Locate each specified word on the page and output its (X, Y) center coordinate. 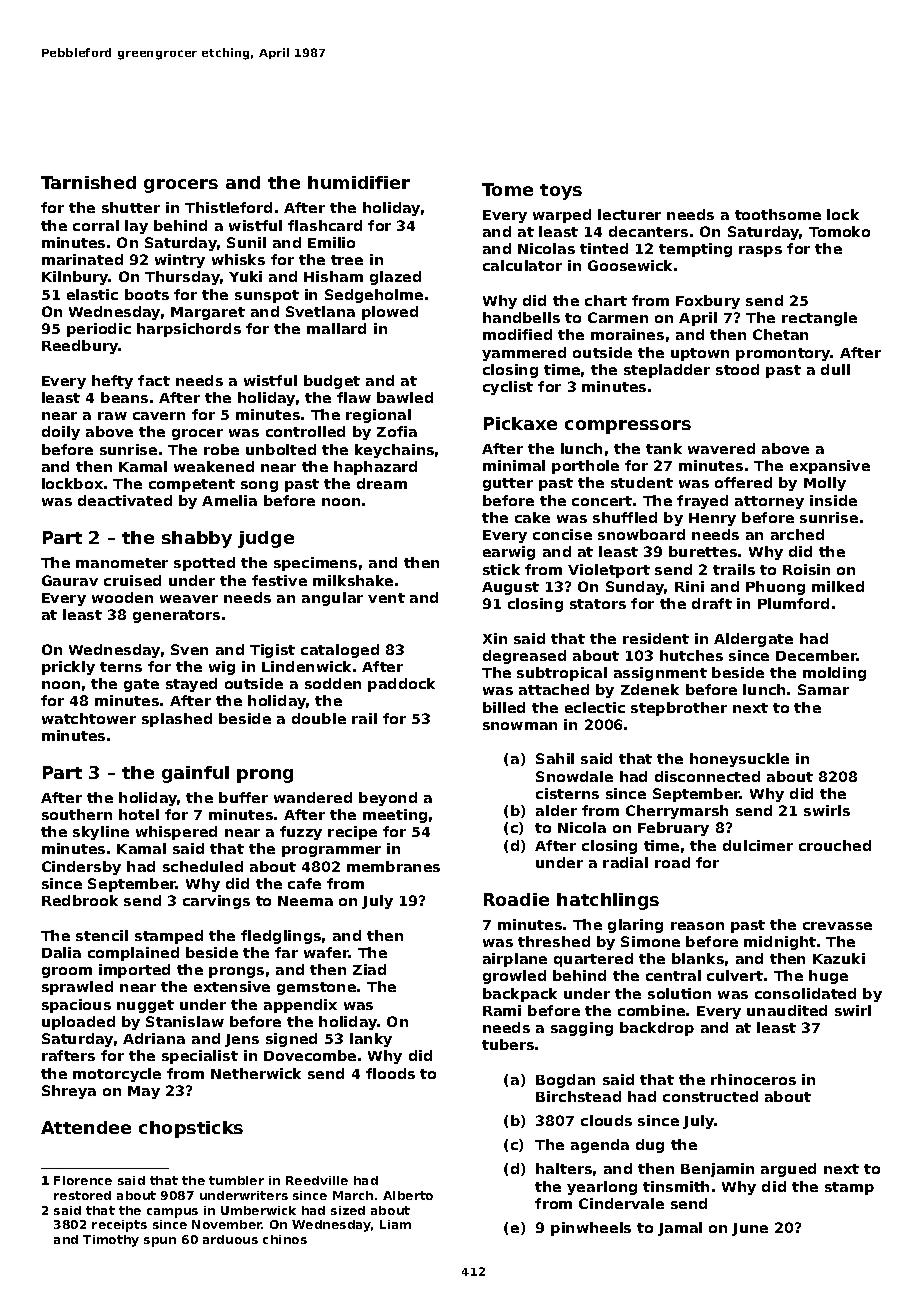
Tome (507, 189)
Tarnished (88, 182)
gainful (195, 774)
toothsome (778, 214)
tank (664, 448)
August (510, 588)
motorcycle (117, 1075)
